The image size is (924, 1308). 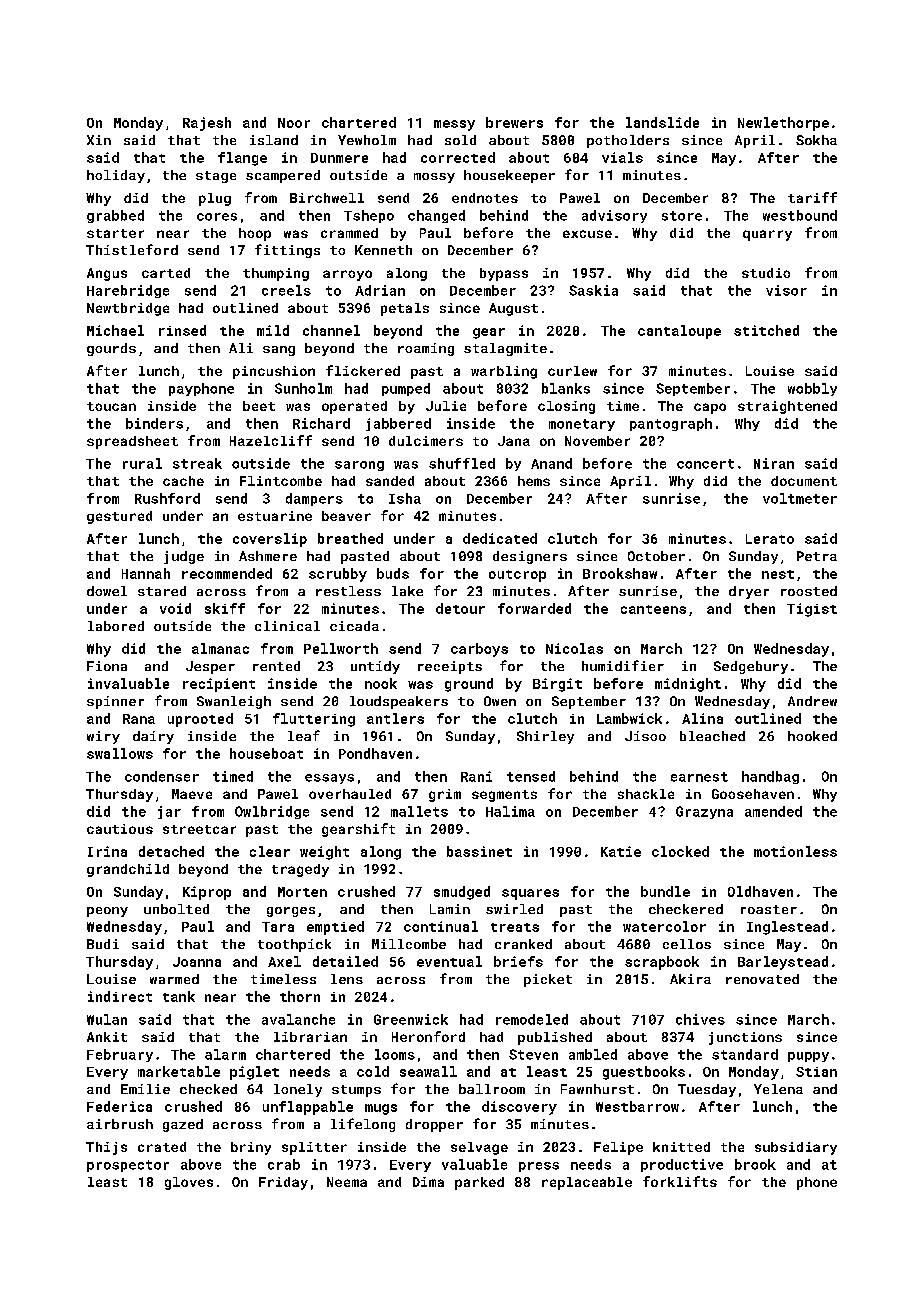 I want to click on Xin, so click(x=99, y=140).
